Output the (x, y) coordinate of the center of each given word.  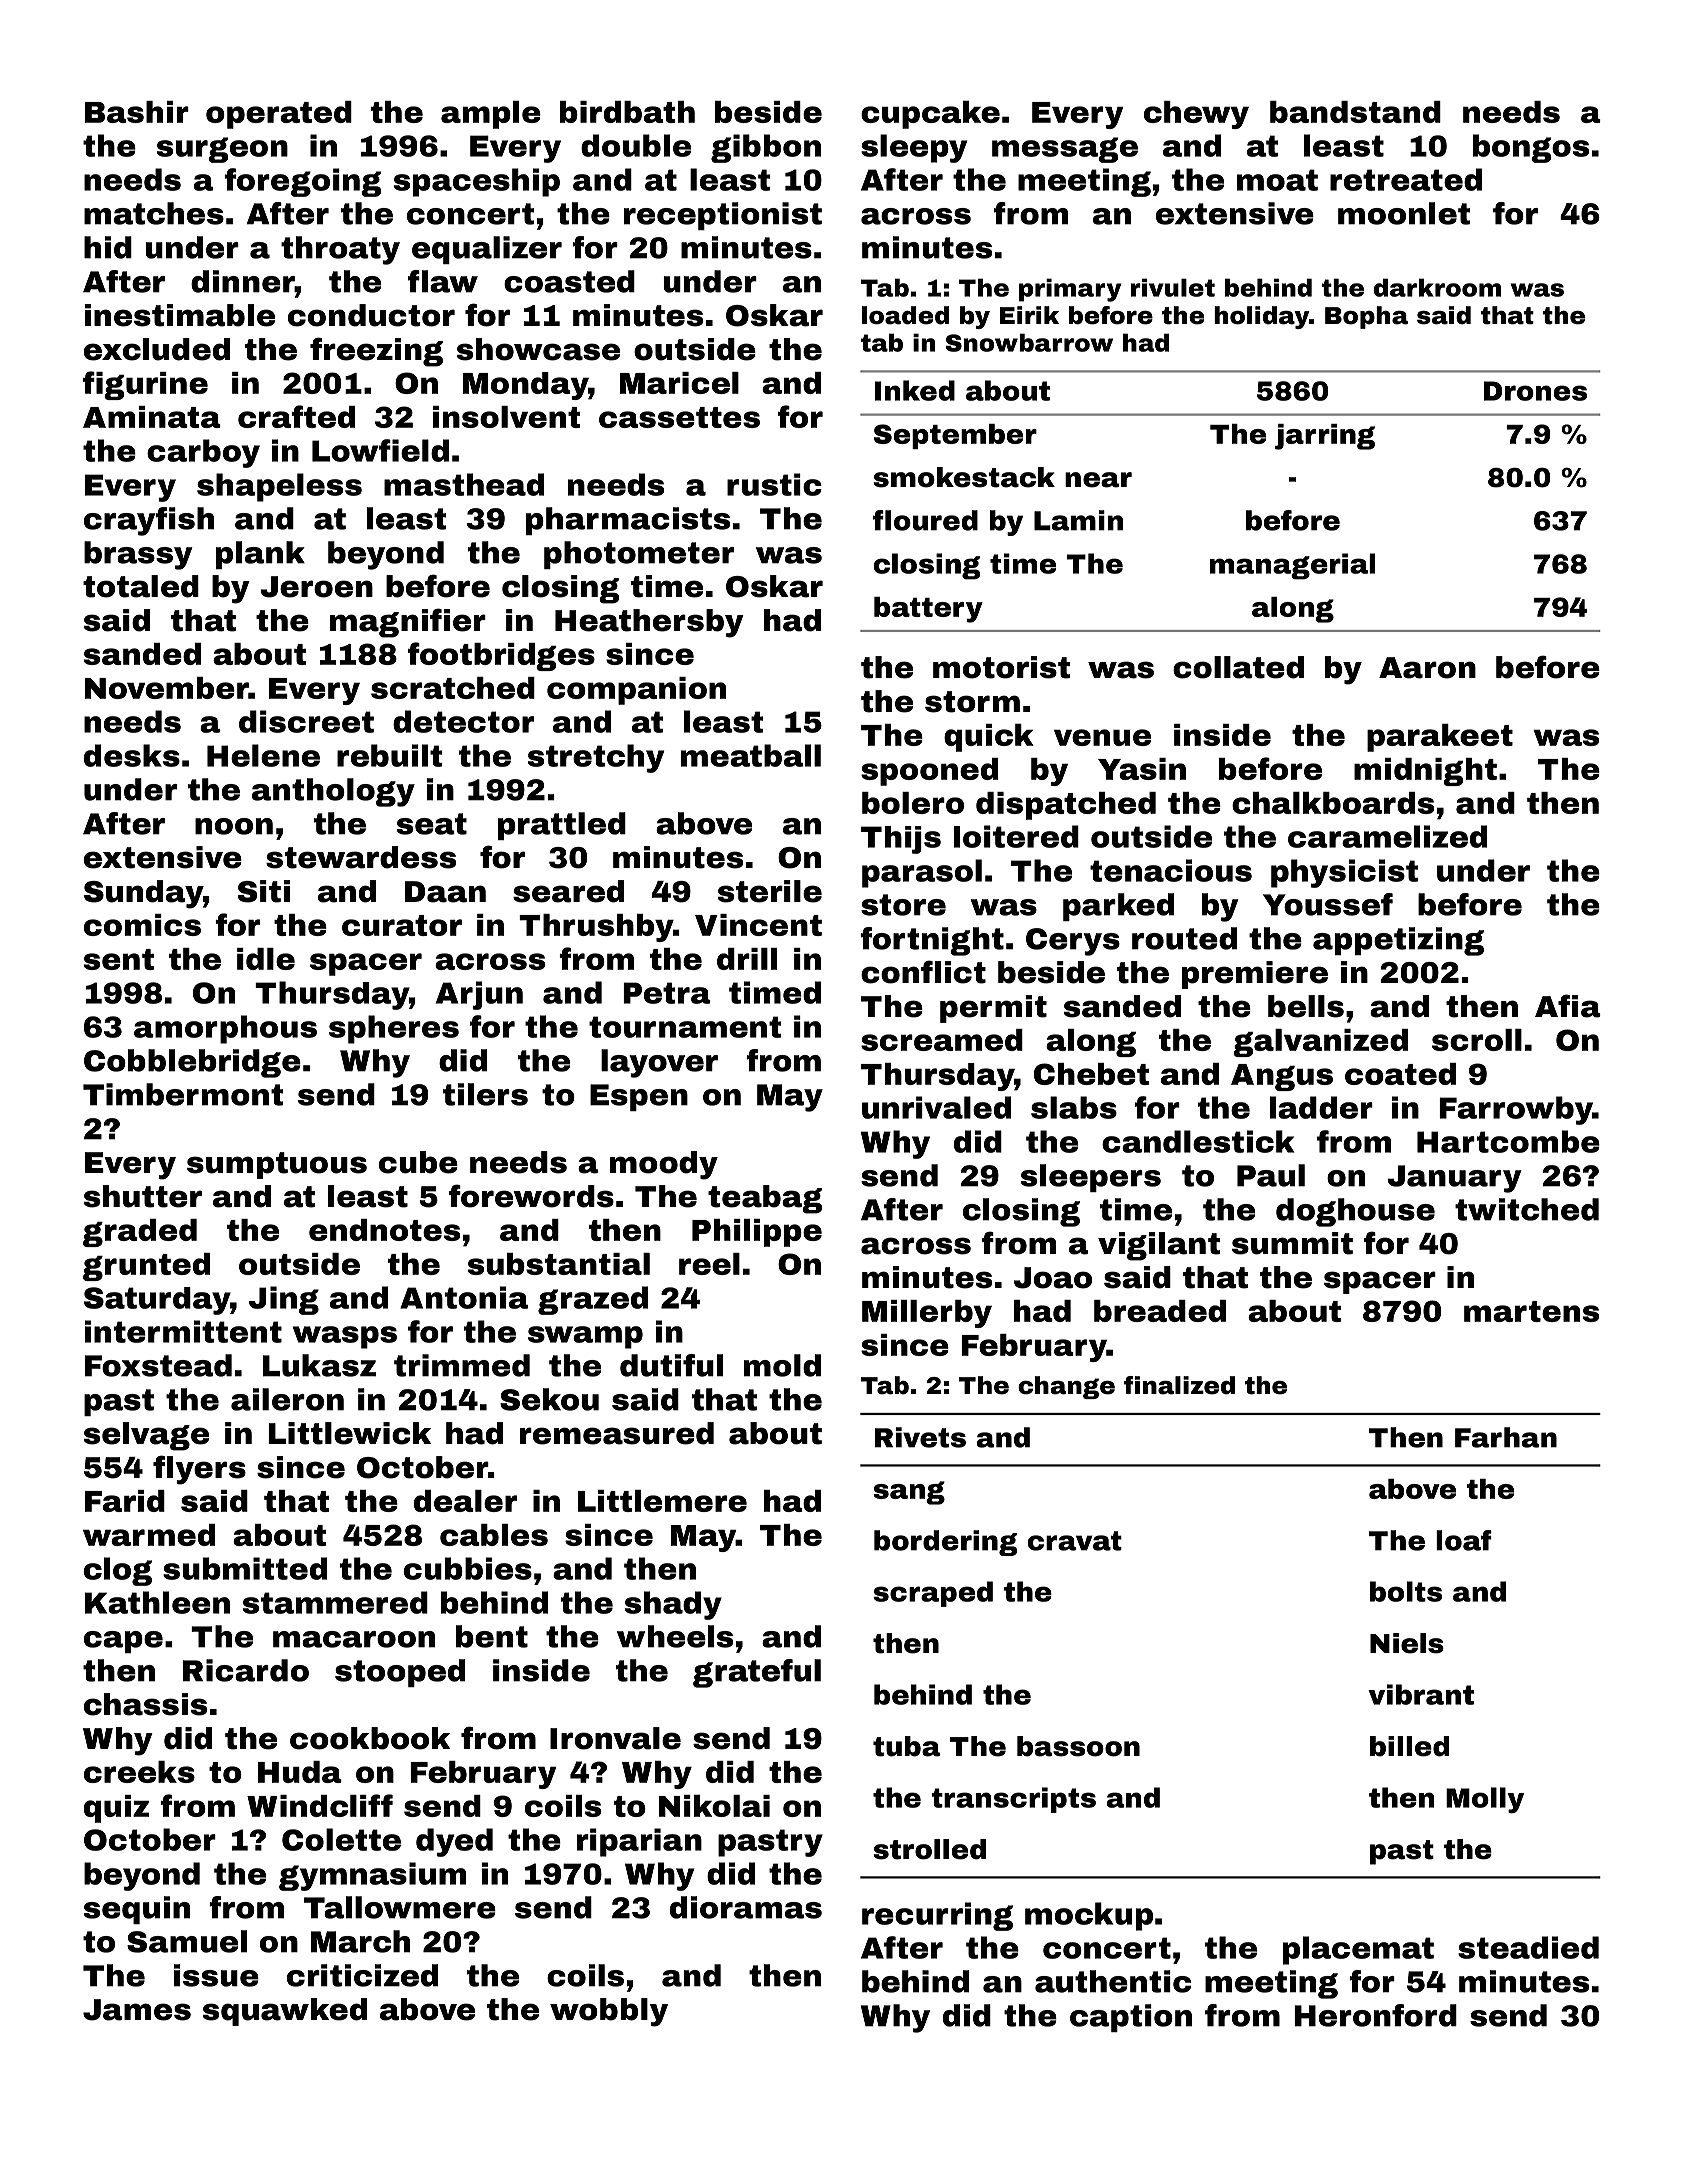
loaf (1464, 1540)
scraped (933, 1594)
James (137, 2010)
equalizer (487, 250)
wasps (345, 1337)
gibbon (766, 148)
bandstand (1355, 112)
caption (1131, 2018)
